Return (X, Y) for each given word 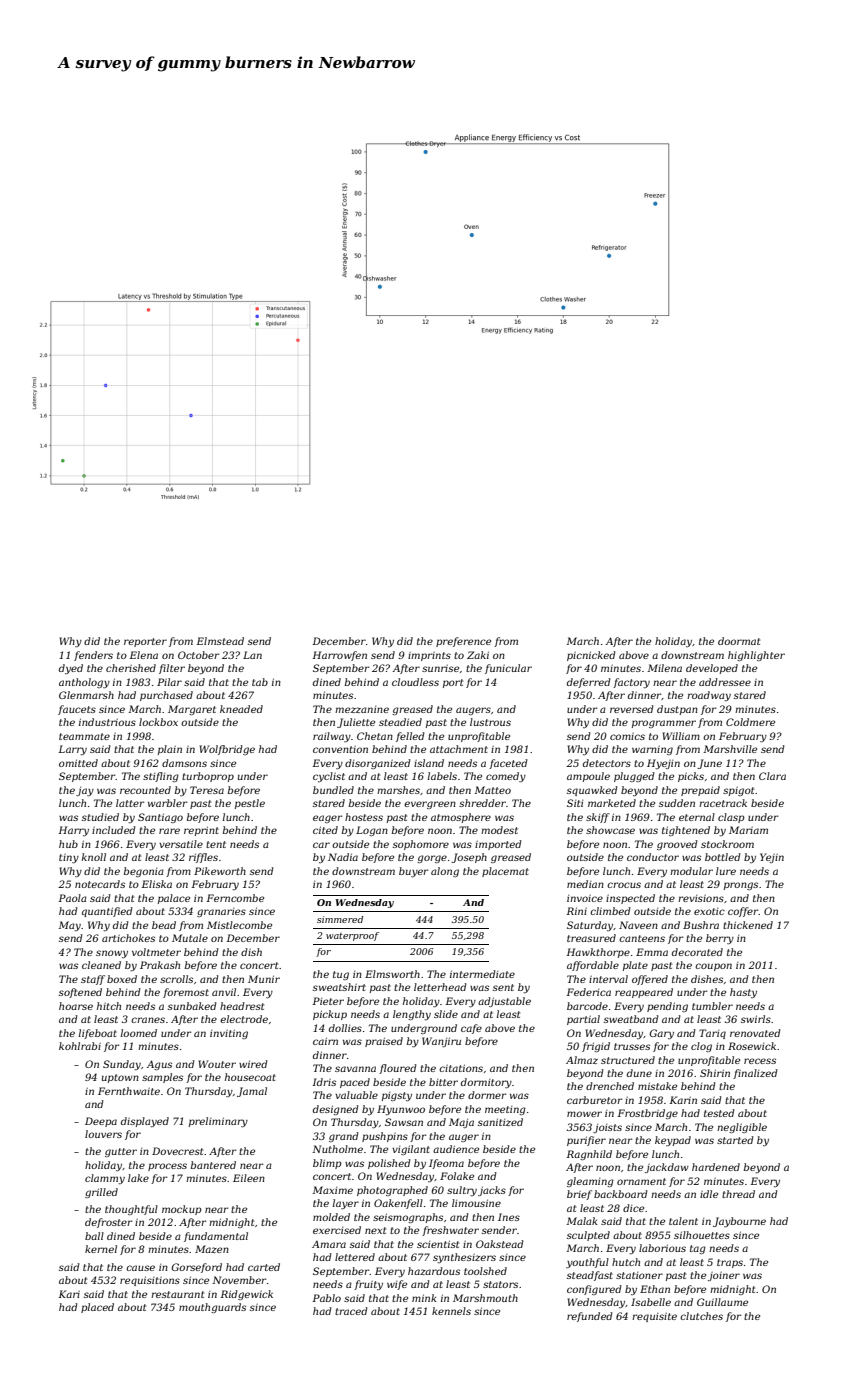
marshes (398, 790)
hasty (743, 993)
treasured (591, 938)
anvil (224, 992)
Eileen (249, 1178)
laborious (662, 1248)
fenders (93, 656)
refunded (589, 1317)
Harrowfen (339, 656)
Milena (664, 668)
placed (97, 1308)
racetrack (723, 803)
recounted (145, 790)
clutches (701, 1316)
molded (331, 1217)
